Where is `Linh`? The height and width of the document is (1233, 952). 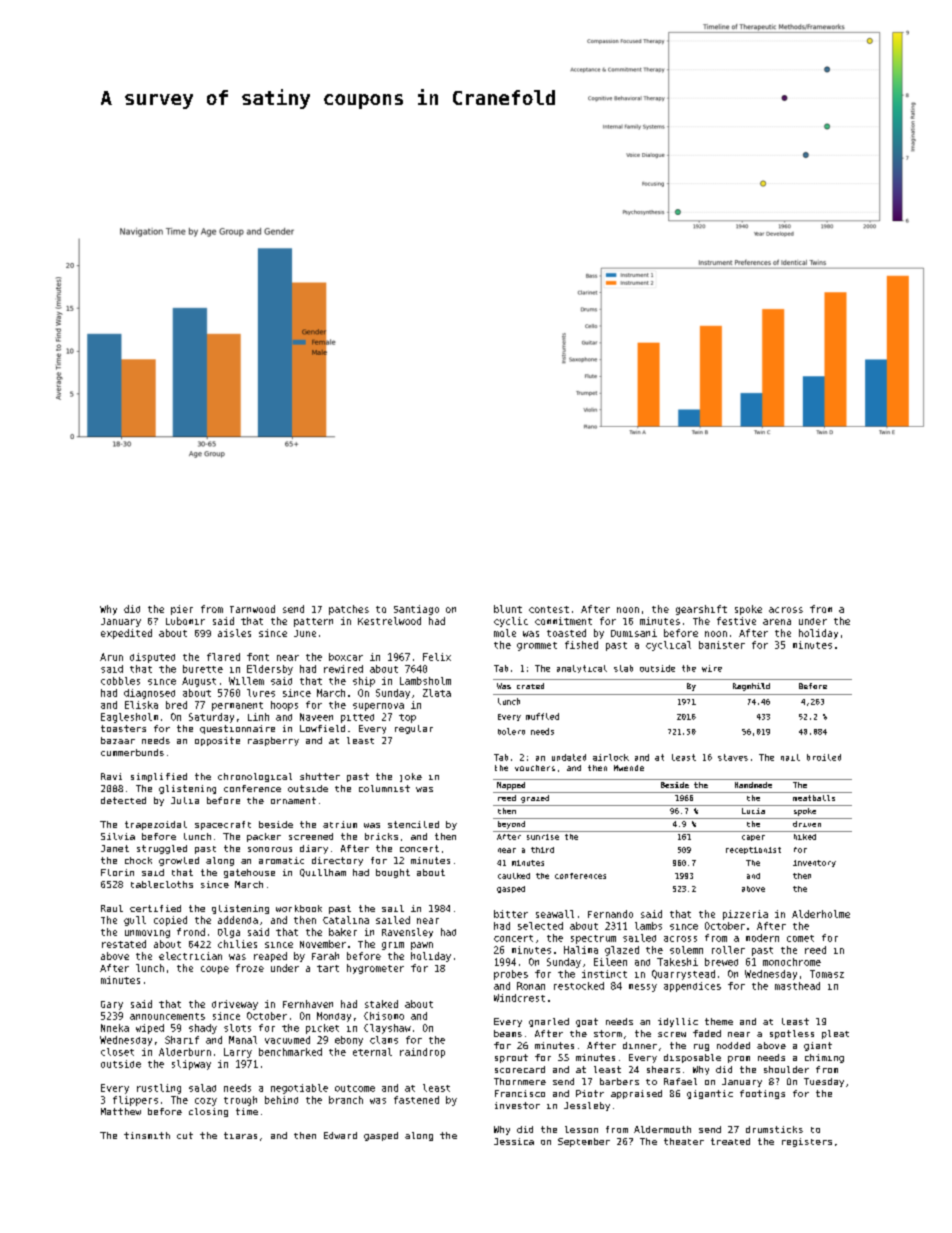 Linh is located at coordinates (258, 717).
